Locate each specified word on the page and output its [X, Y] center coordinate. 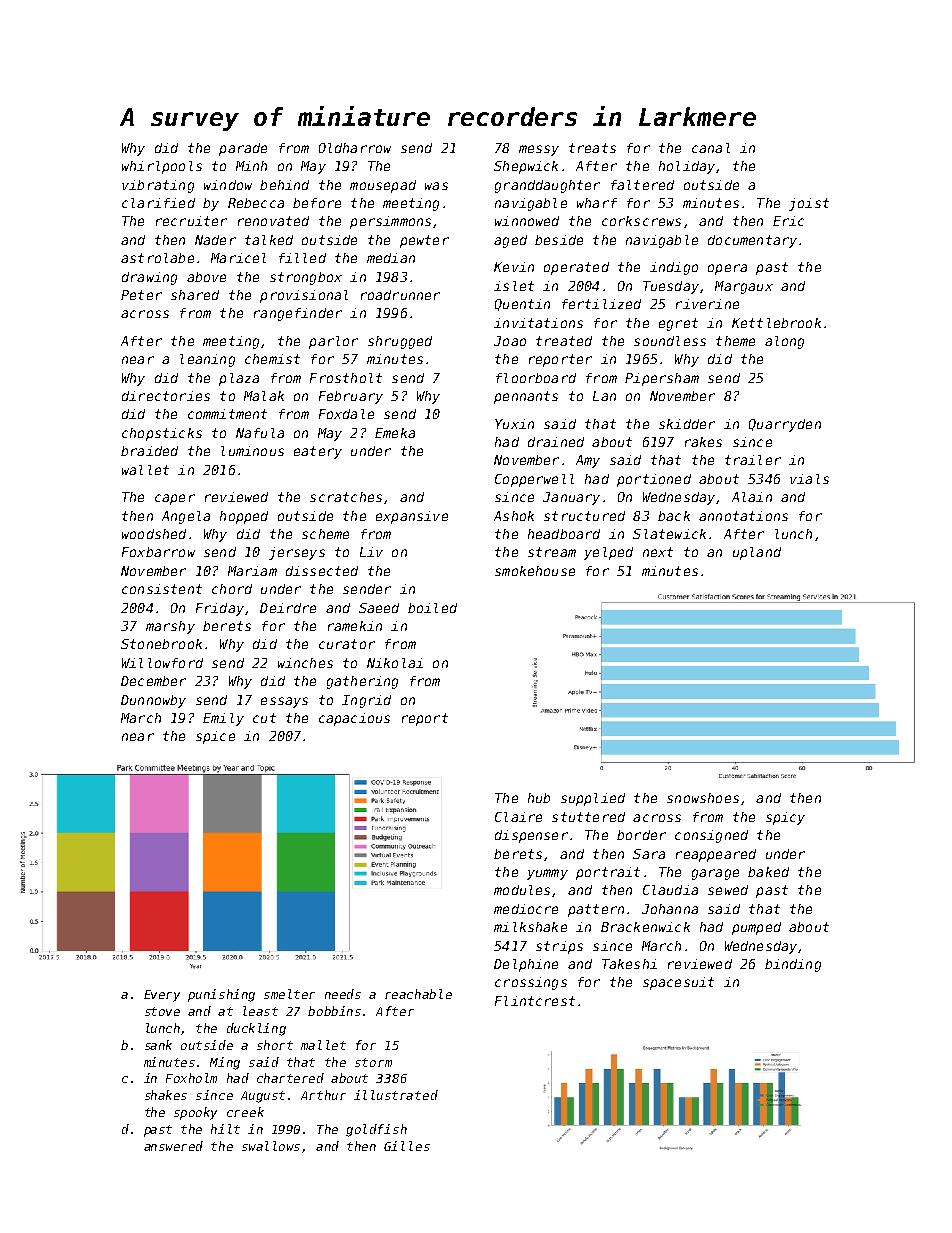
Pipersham [662, 379]
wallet [145, 470]
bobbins [334, 1011]
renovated [273, 221]
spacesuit [678, 983]
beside [559, 240]
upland [757, 553]
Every [162, 996]
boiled [432, 608]
